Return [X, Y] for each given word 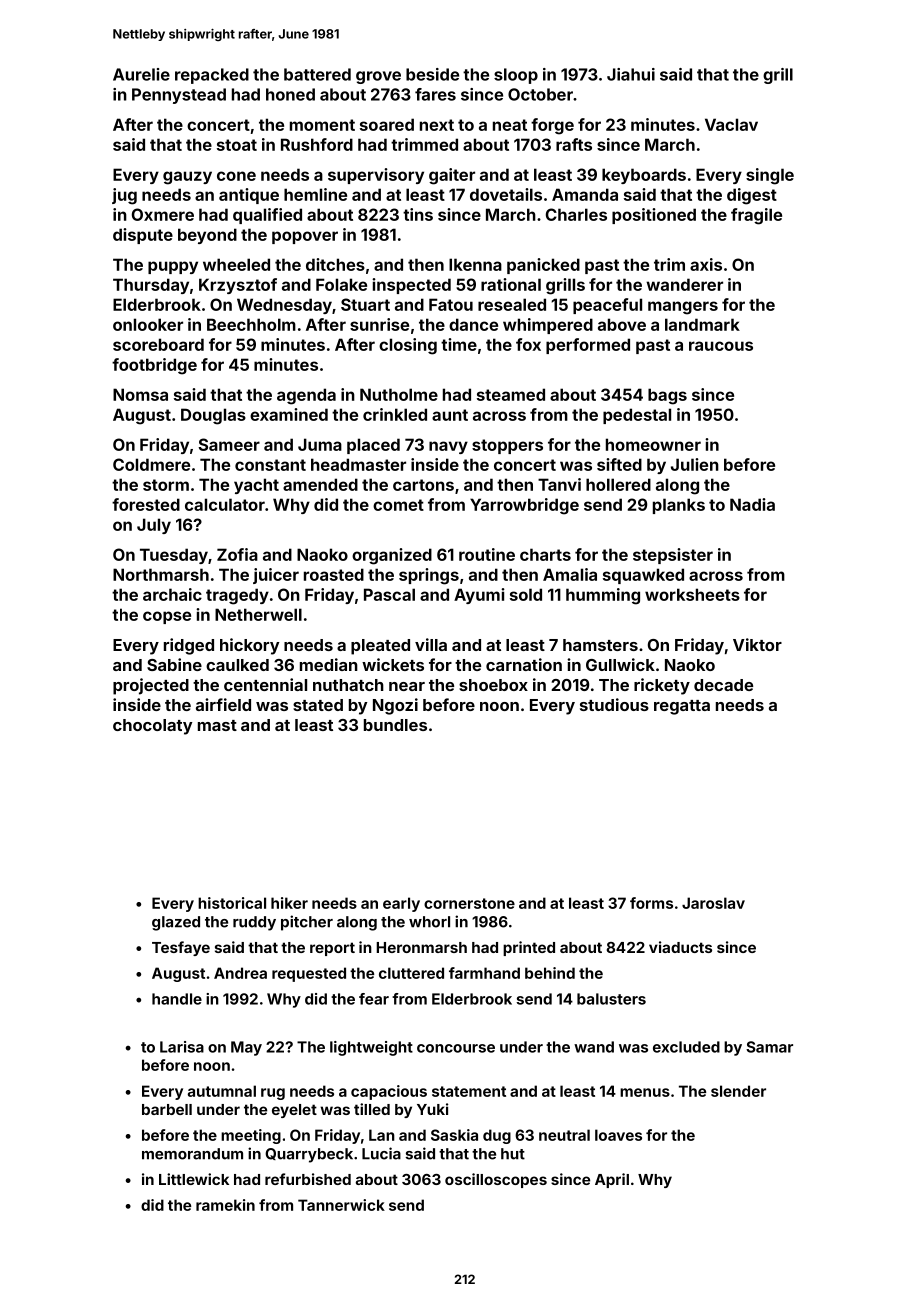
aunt [450, 415]
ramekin [225, 1205]
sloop [516, 76]
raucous [721, 346]
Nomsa [140, 394]
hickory [249, 646]
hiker [289, 903]
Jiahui [631, 74]
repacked [212, 76]
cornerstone [469, 903]
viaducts [680, 947]
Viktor [757, 644]
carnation [524, 664]
